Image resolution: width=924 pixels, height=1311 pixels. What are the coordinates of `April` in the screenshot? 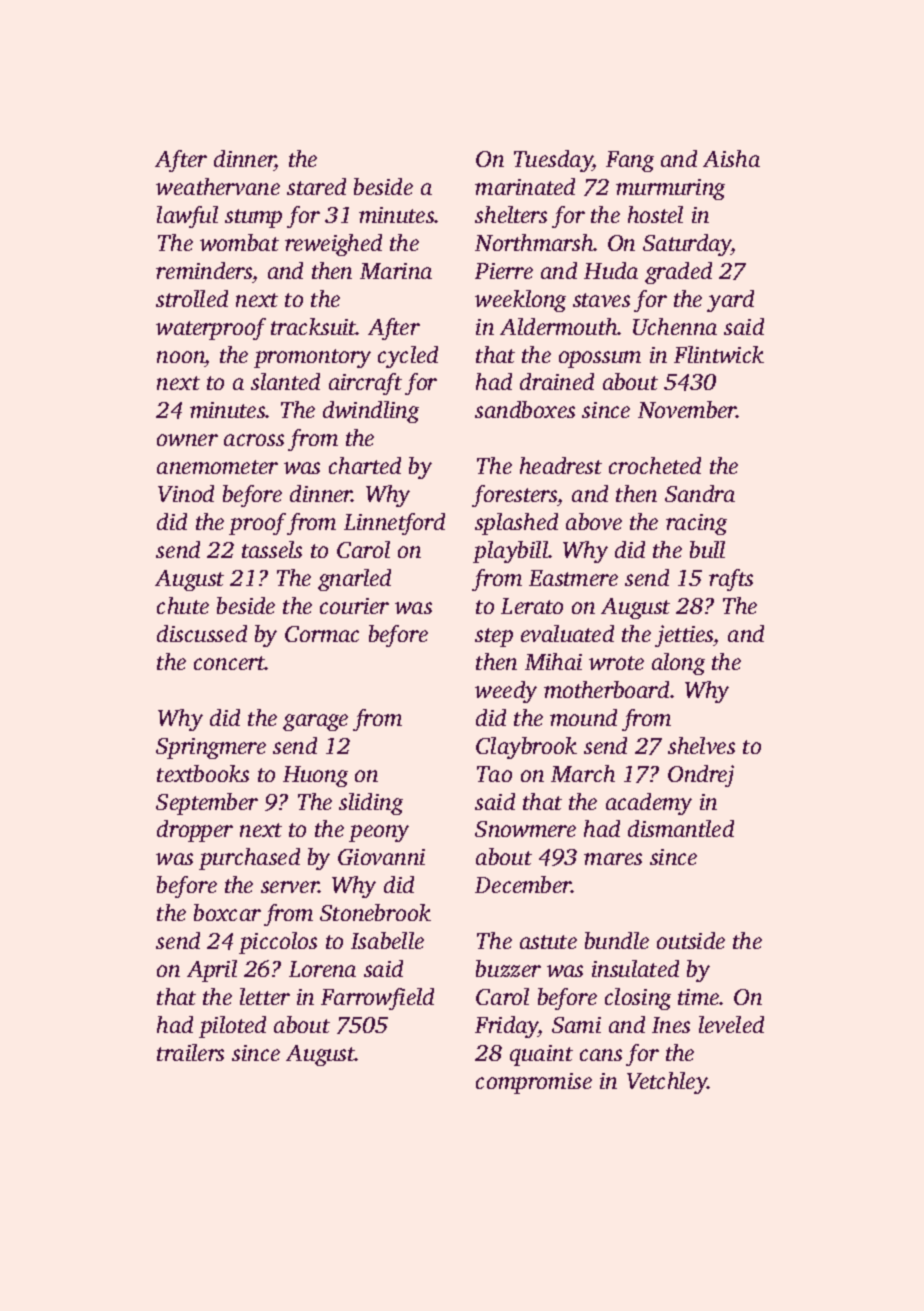 It's located at (212, 971).
